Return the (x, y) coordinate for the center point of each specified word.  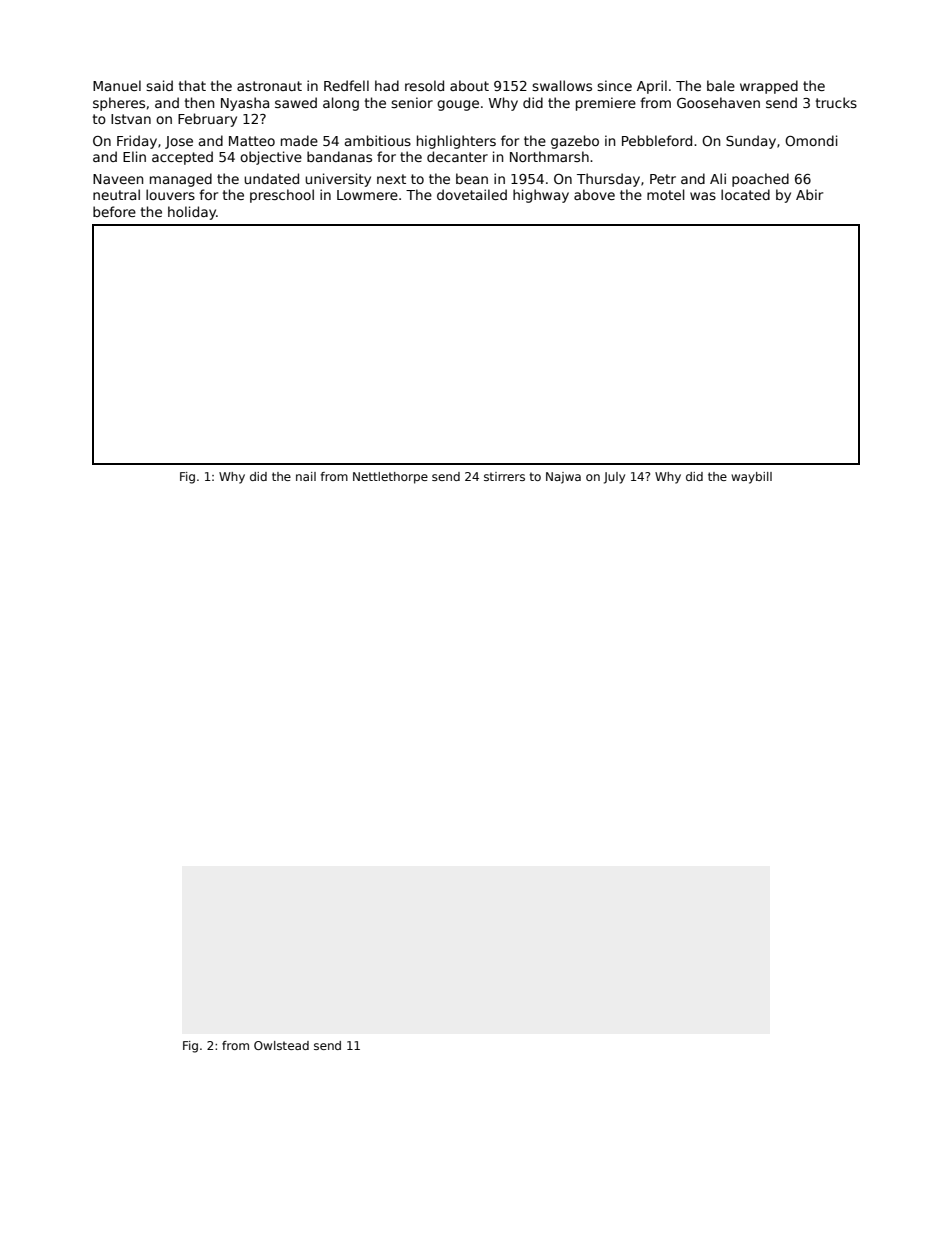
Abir (809, 194)
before (114, 211)
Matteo (252, 141)
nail (306, 476)
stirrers (504, 476)
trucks (836, 102)
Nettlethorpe (390, 478)
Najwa (563, 478)
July (614, 478)
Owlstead (281, 1045)
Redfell (346, 85)
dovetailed (472, 194)
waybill (751, 478)
